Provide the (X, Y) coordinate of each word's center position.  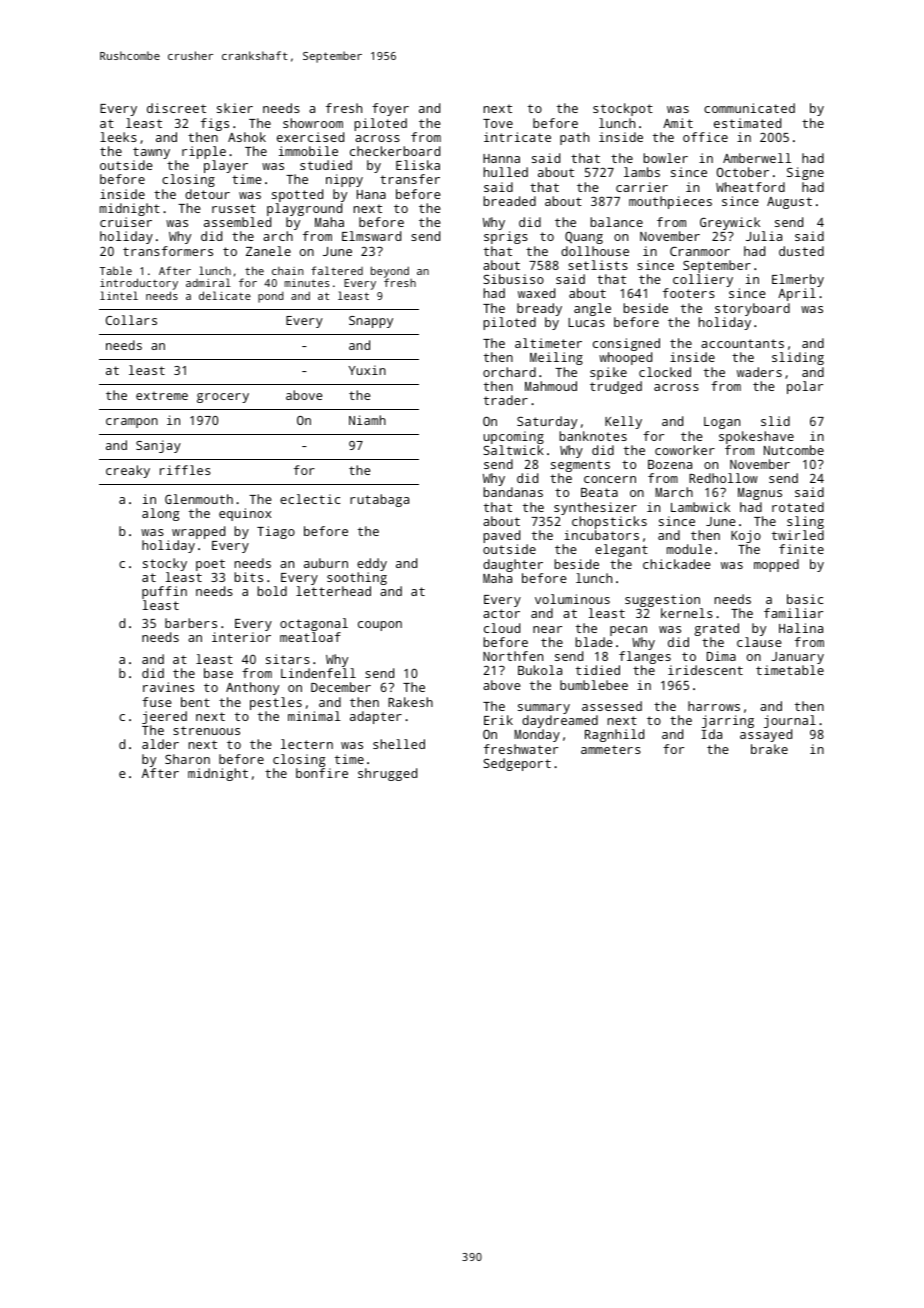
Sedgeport (517, 764)
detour (207, 194)
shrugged (387, 774)
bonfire (322, 773)
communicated (749, 108)
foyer (390, 109)
